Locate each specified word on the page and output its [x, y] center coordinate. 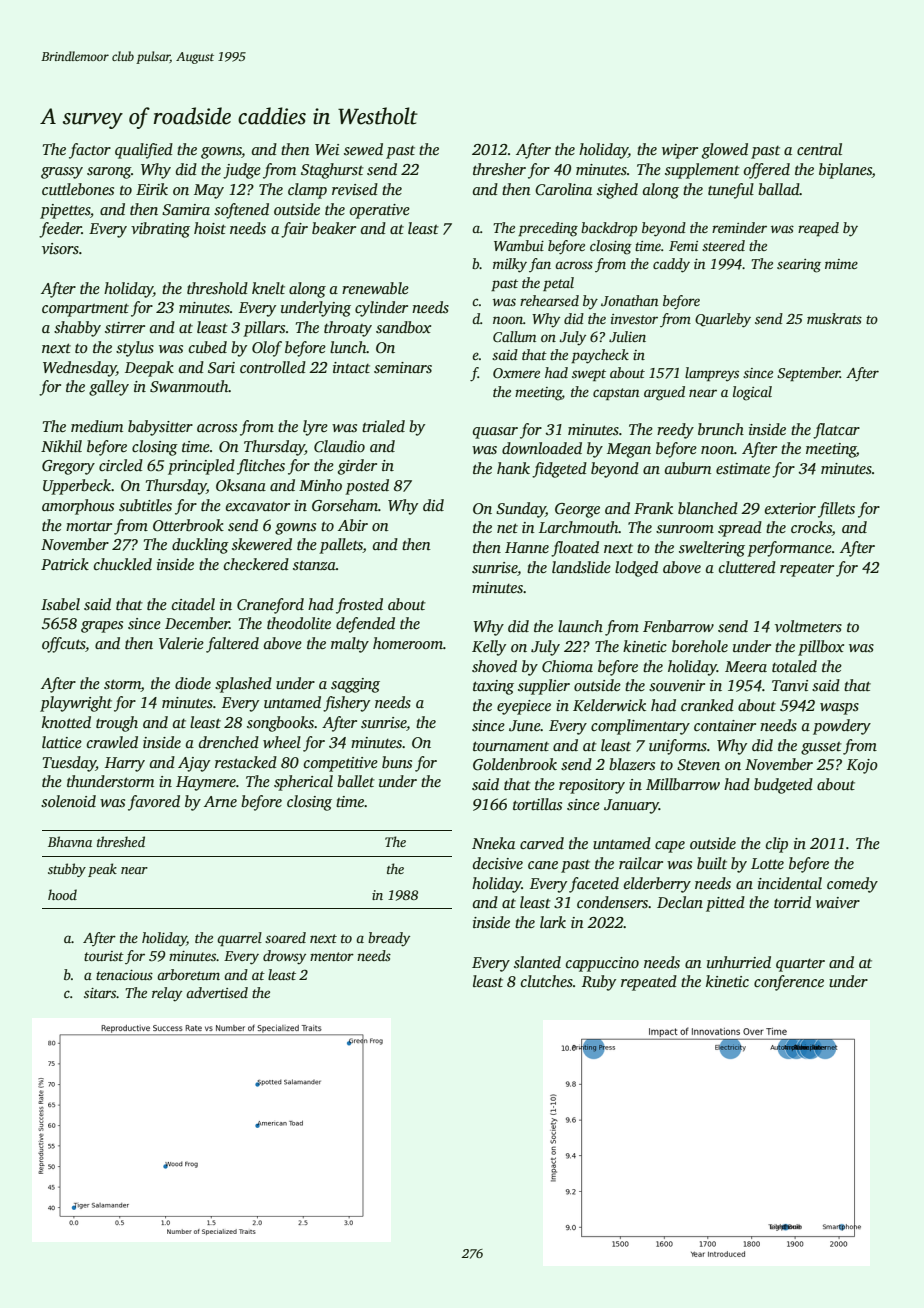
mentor [332, 956]
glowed [725, 151]
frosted [359, 606]
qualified [144, 151]
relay [167, 994]
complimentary [640, 727]
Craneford [270, 606]
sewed [363, 149]
